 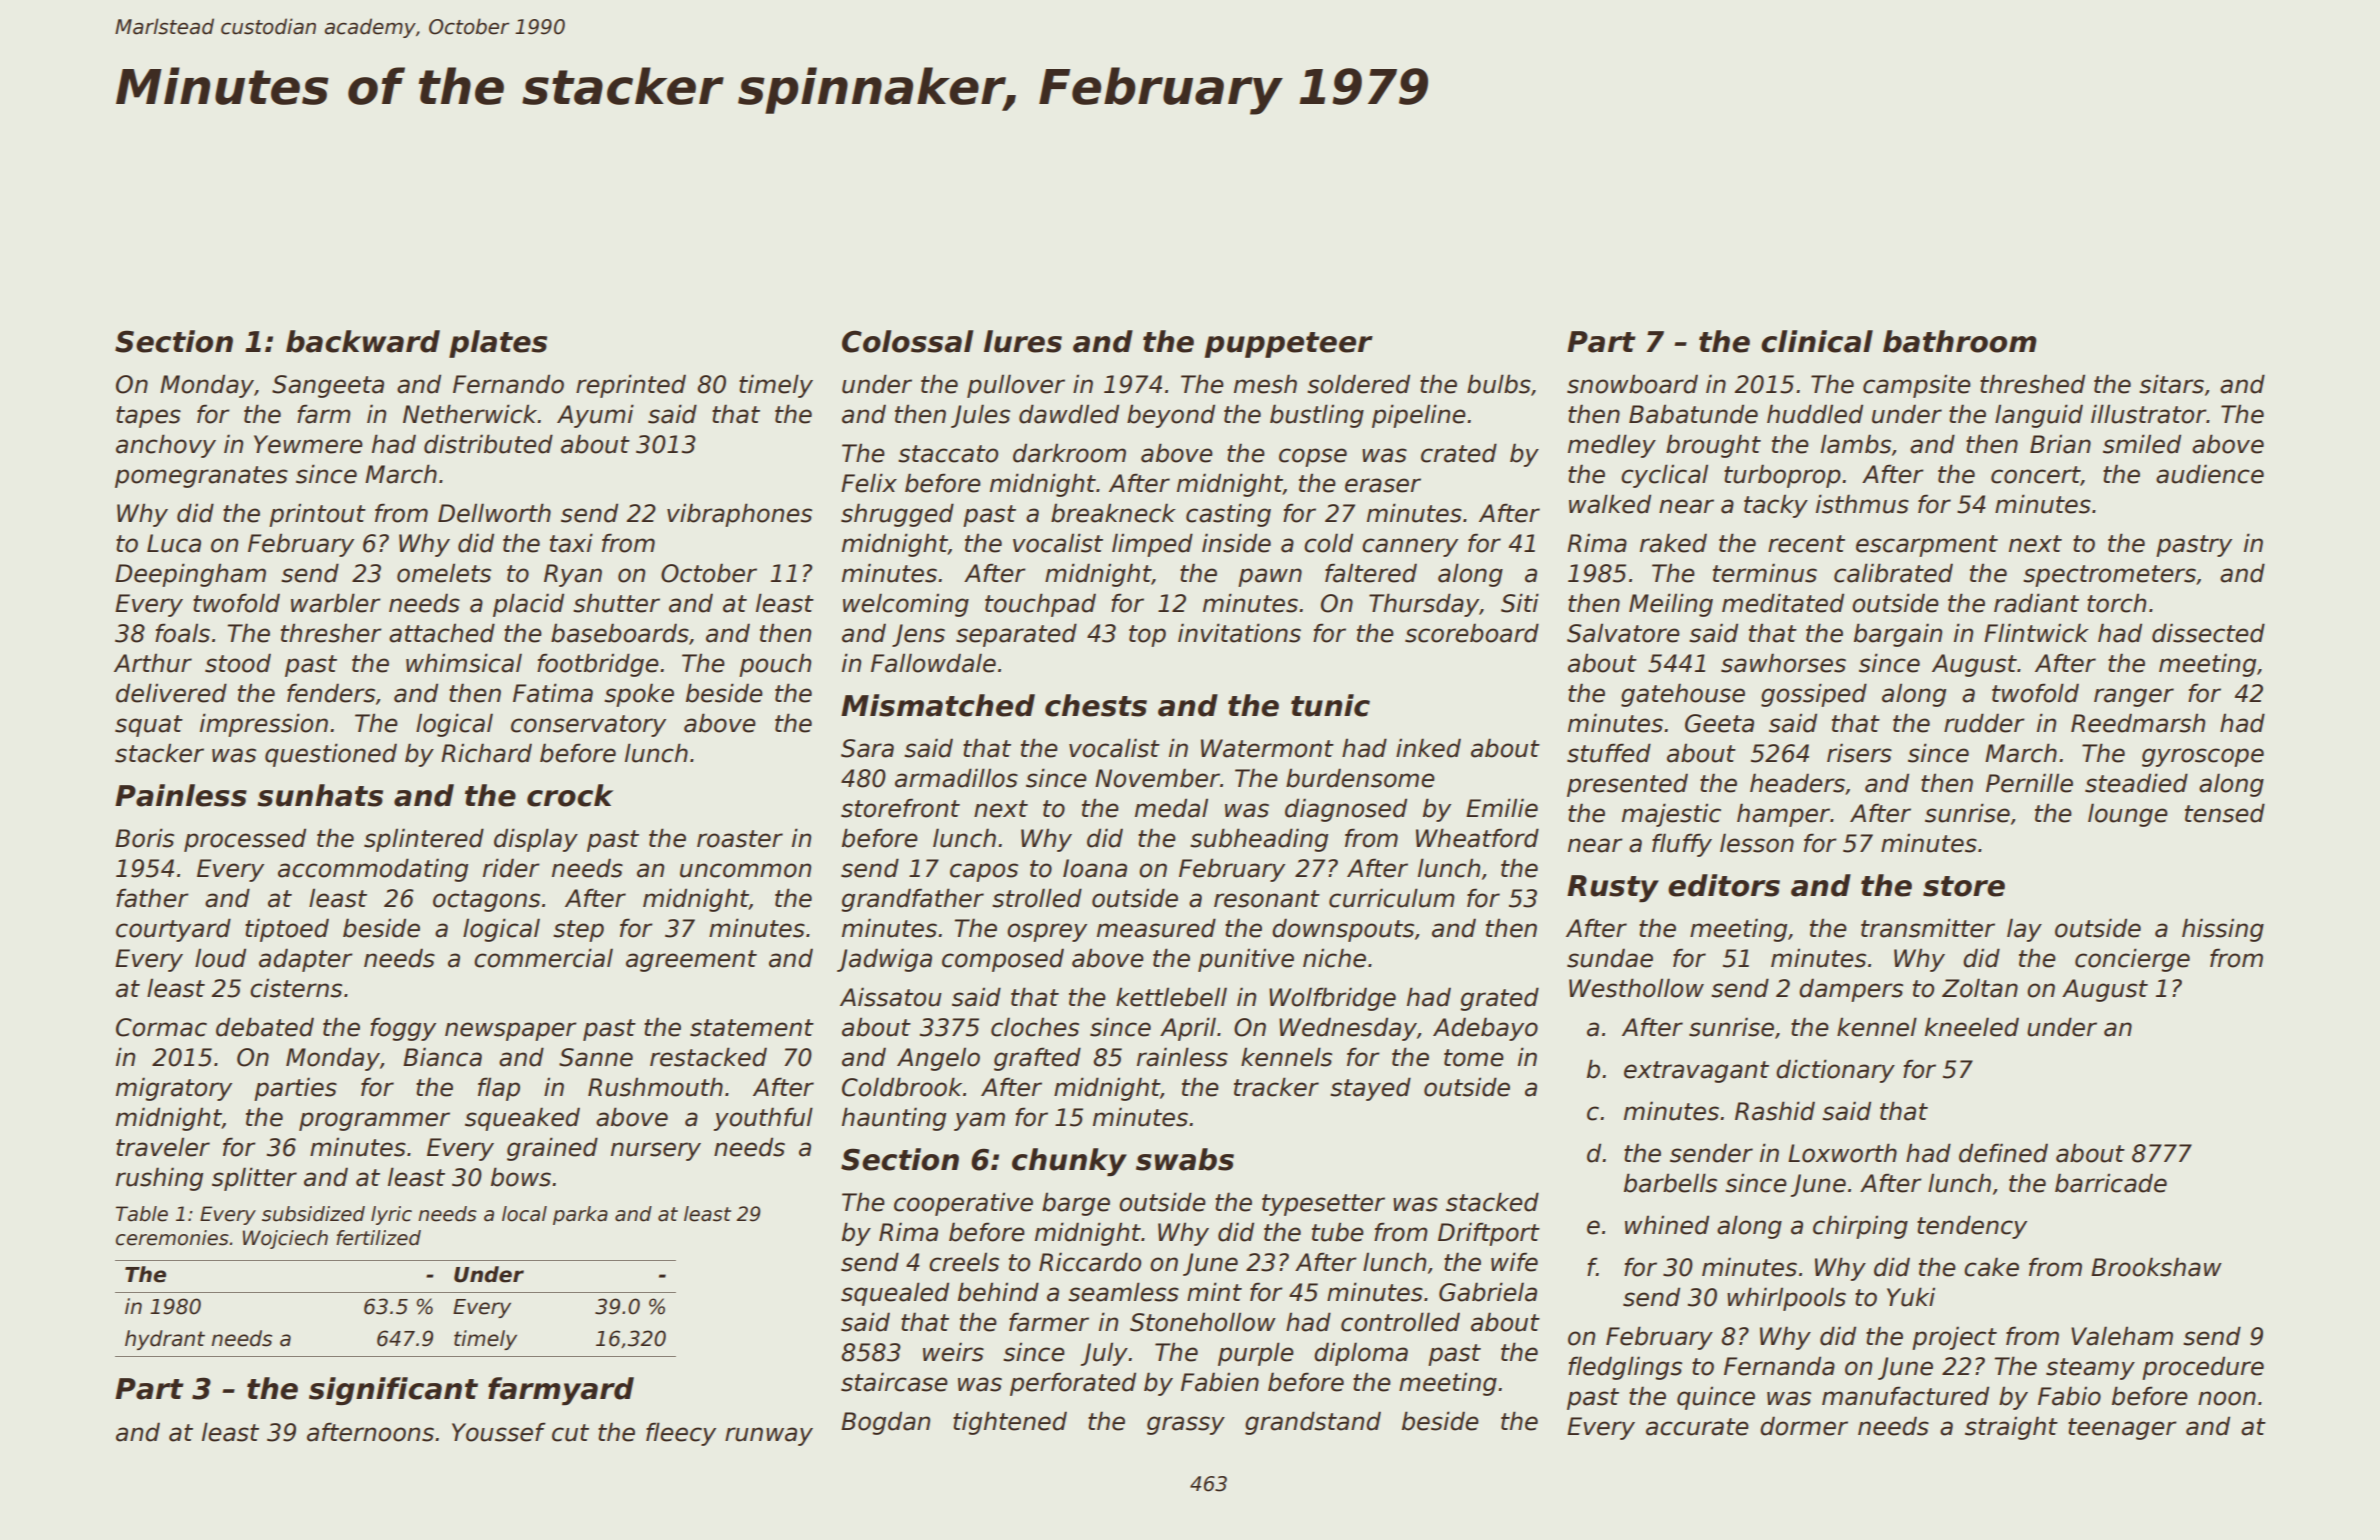 What do you see at coordinates (2128, 815) in the screenshot?
I see `lounge` at bounding box center [2128, 815].
